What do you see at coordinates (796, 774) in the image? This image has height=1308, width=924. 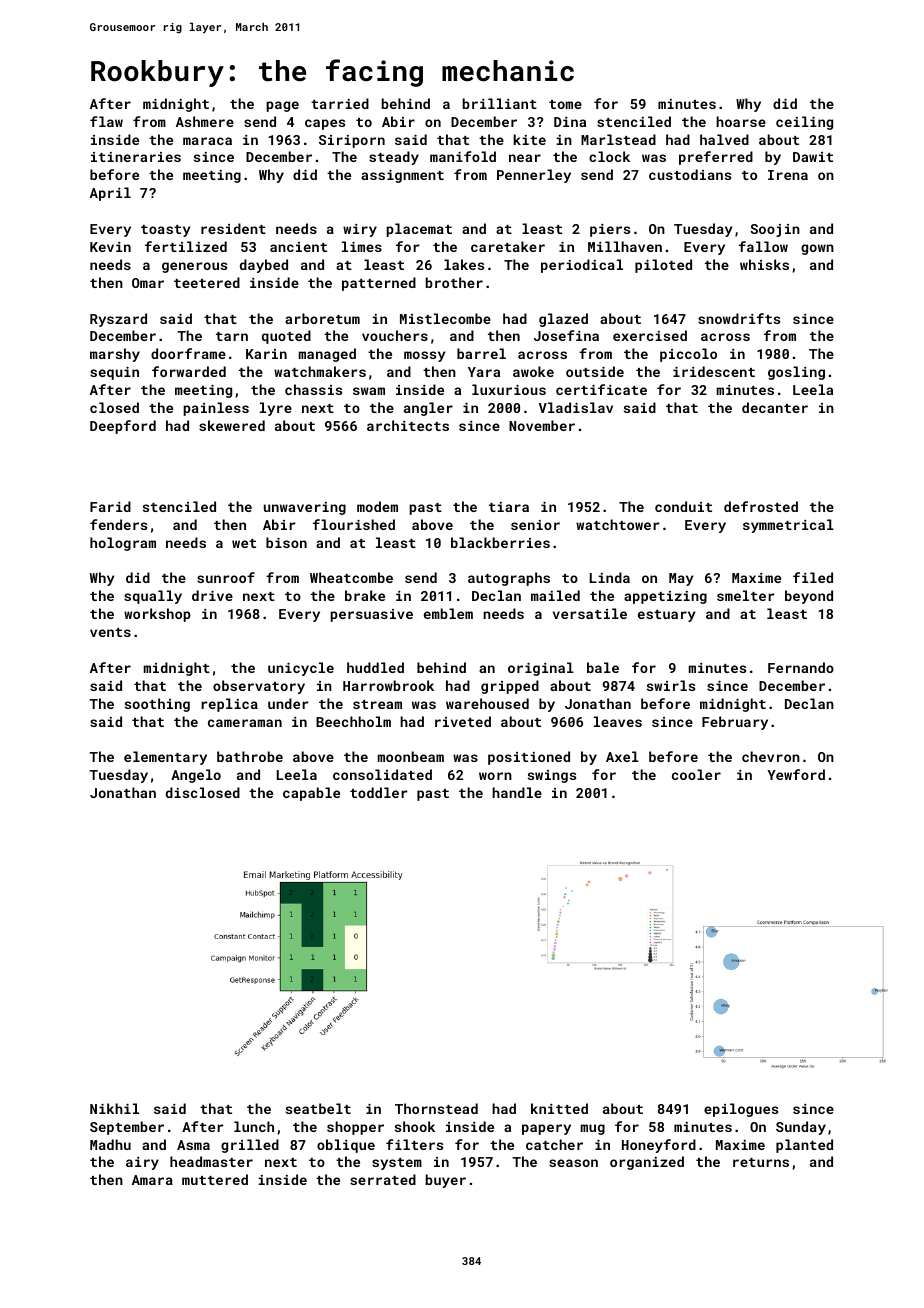 I see `Yewford` at bounding box center [796, 774].
